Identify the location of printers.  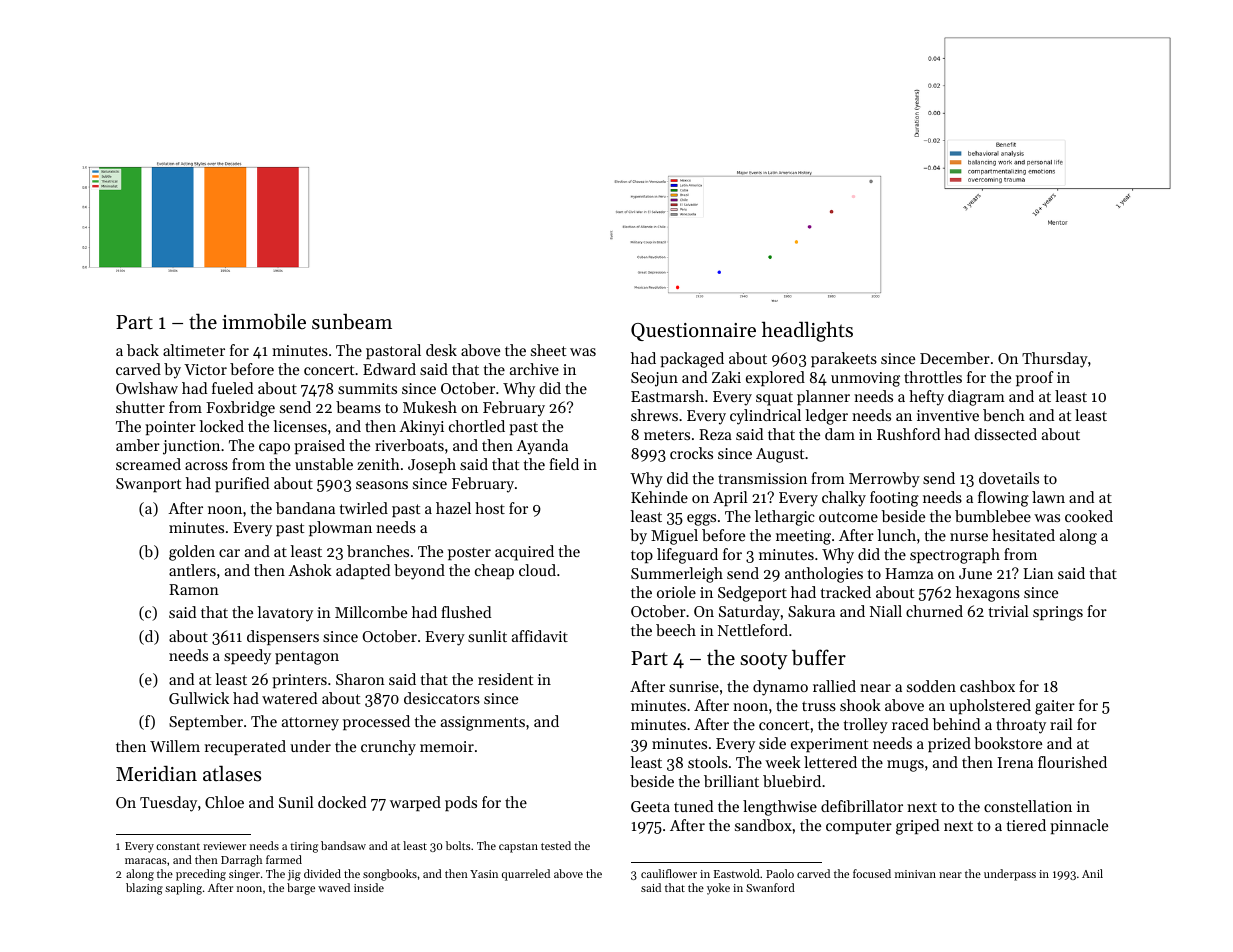
(299, 681).
